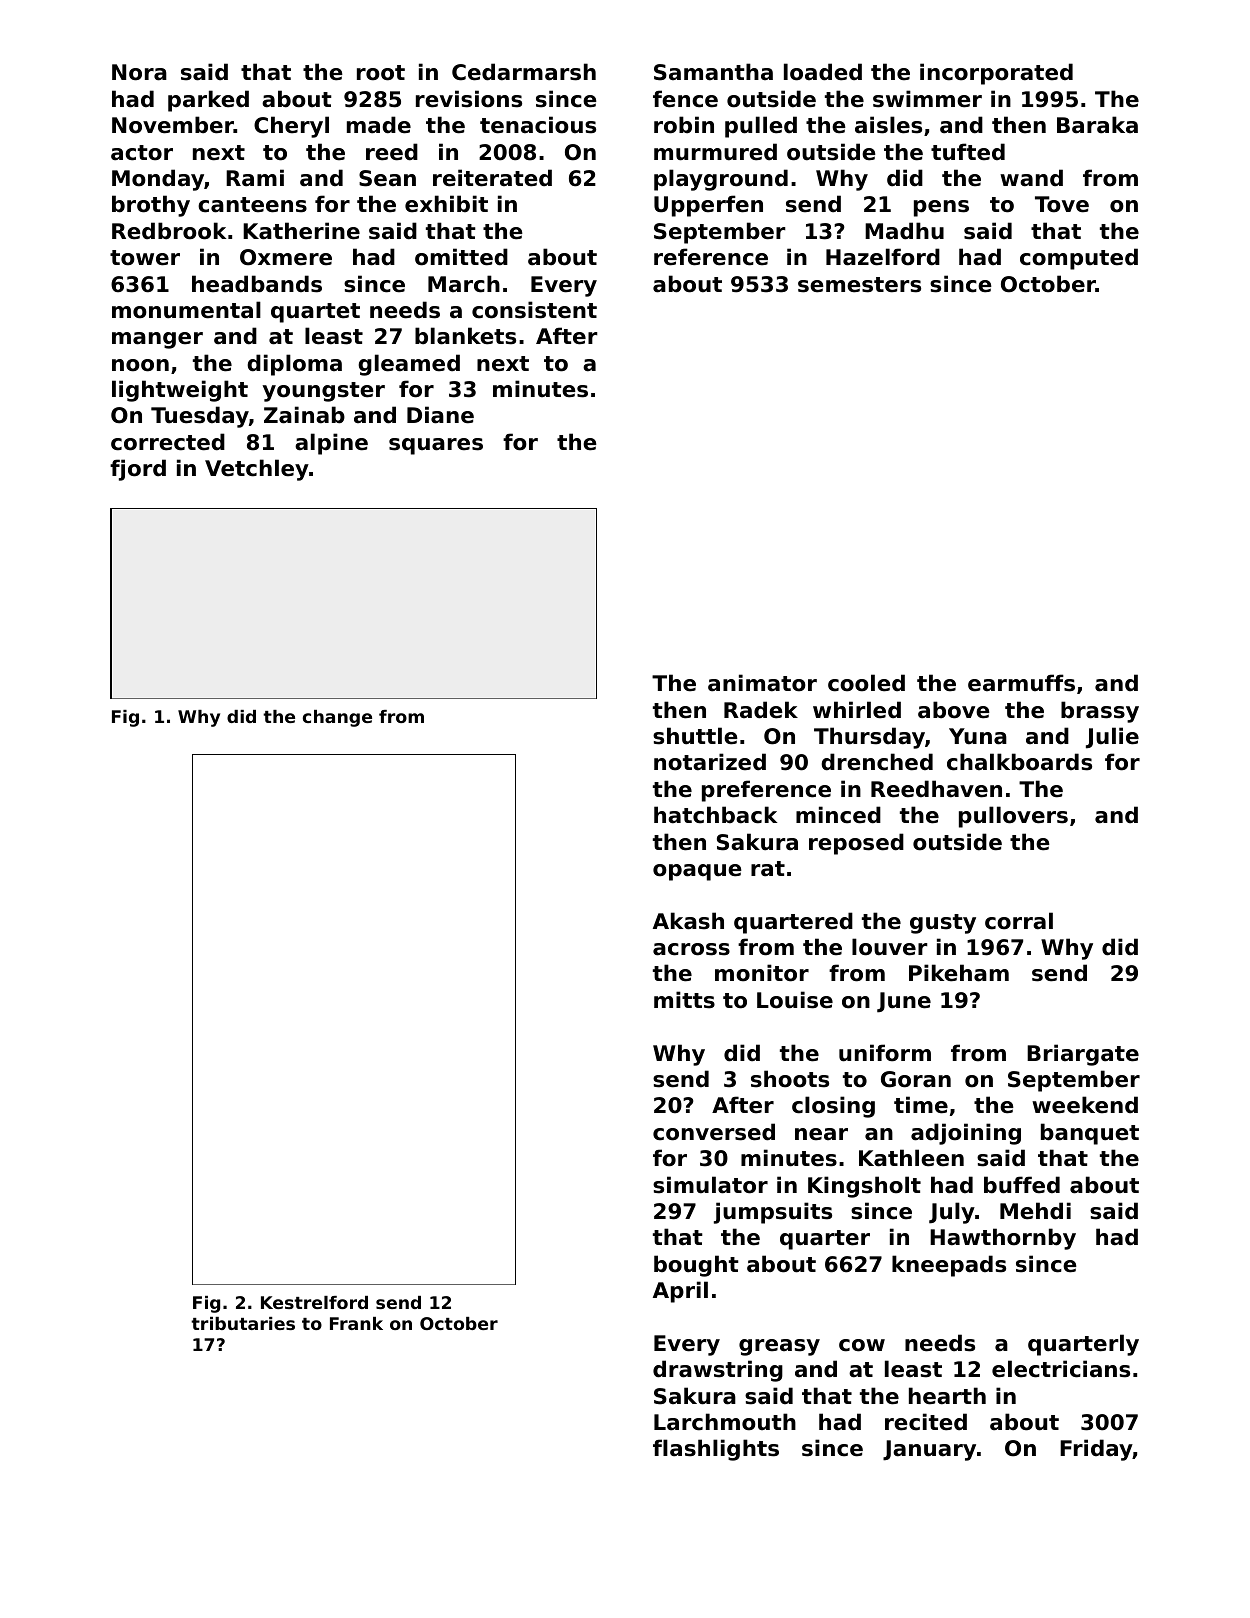 The height and width of the page is (1618, 1250). What do you see at coordinates (436, 446) in the page?
I see `squares` at bounding box center [436, 446].
